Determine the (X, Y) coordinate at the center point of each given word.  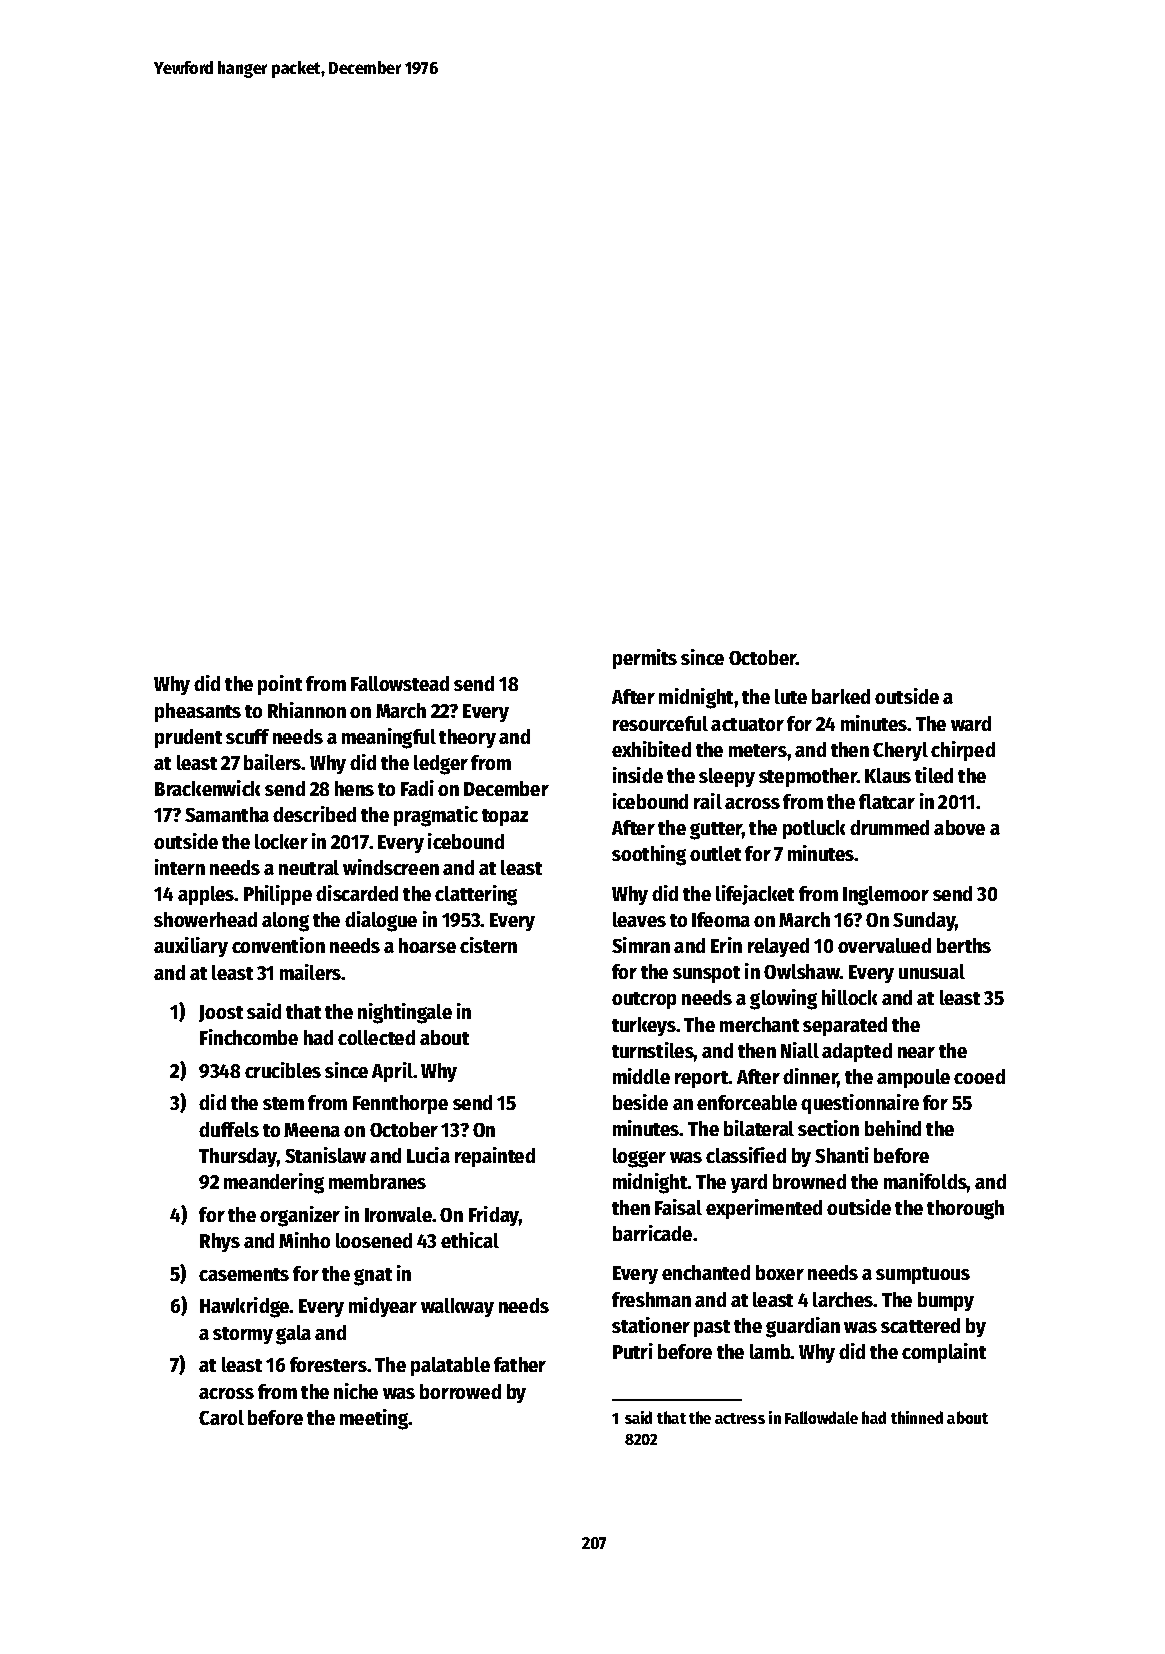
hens (354, 788)
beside (640, 1102)
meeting (374, 1419)
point (280, 685)
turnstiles (653, 1050)
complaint (944, 1353)
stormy (243, 1335)
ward (971, 723)
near (916, 1052)
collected (376, 1037)
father (520, 1364)
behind (893, 1128)
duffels (229, 1129)
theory (467, 738)
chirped (963, 751)
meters (758, 750)
